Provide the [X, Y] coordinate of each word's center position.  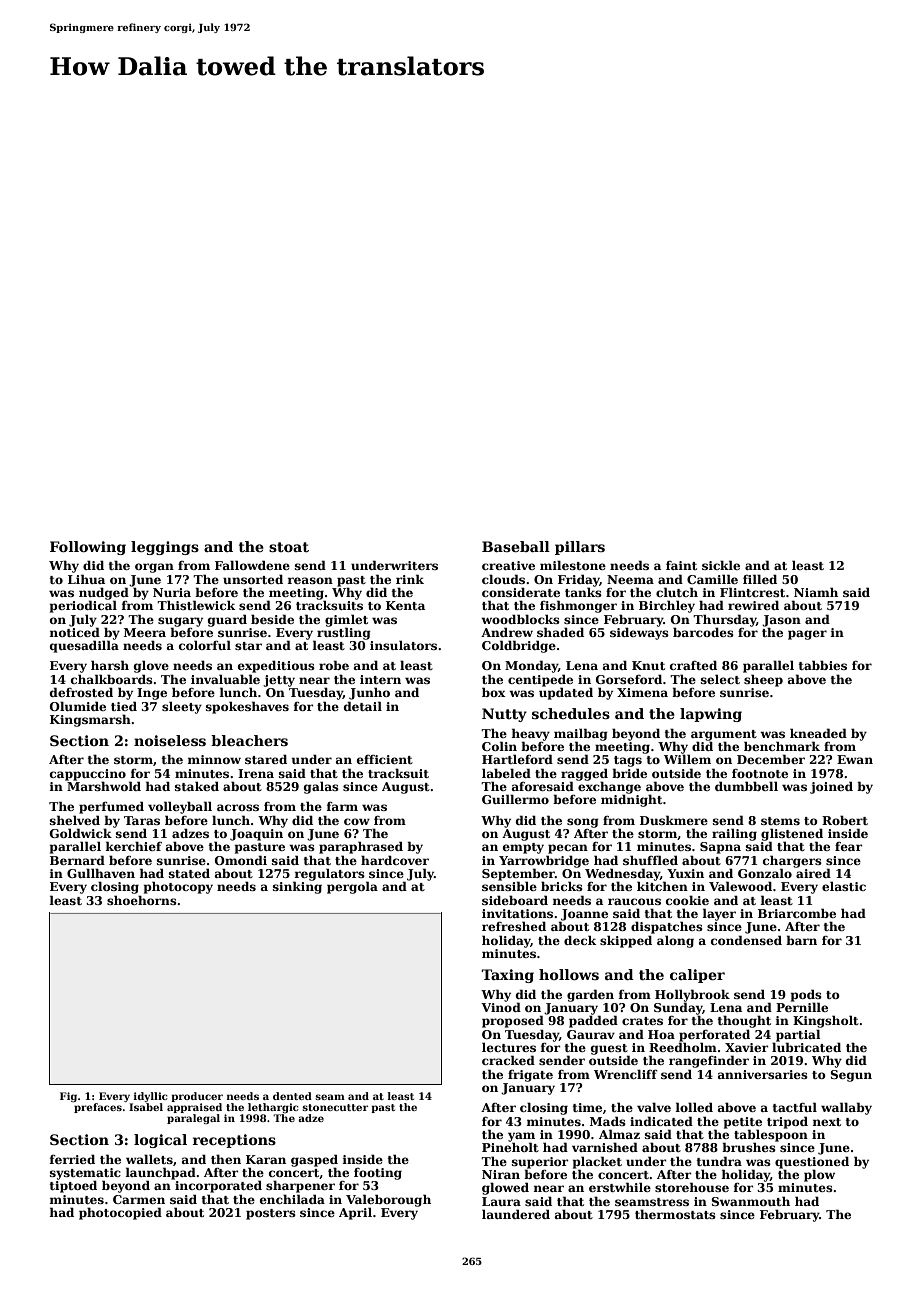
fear [848, 846]
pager [807, 635]
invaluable [225, 679]
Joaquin [256, 835]
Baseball [516, 546]
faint [681, 565]
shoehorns [142, 900]
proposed [513, 1022]
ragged [584, 774]
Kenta [405, 605]
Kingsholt [826, 1021]
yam [521, 1137]
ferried [72, 1159]
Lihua [86, 579]
